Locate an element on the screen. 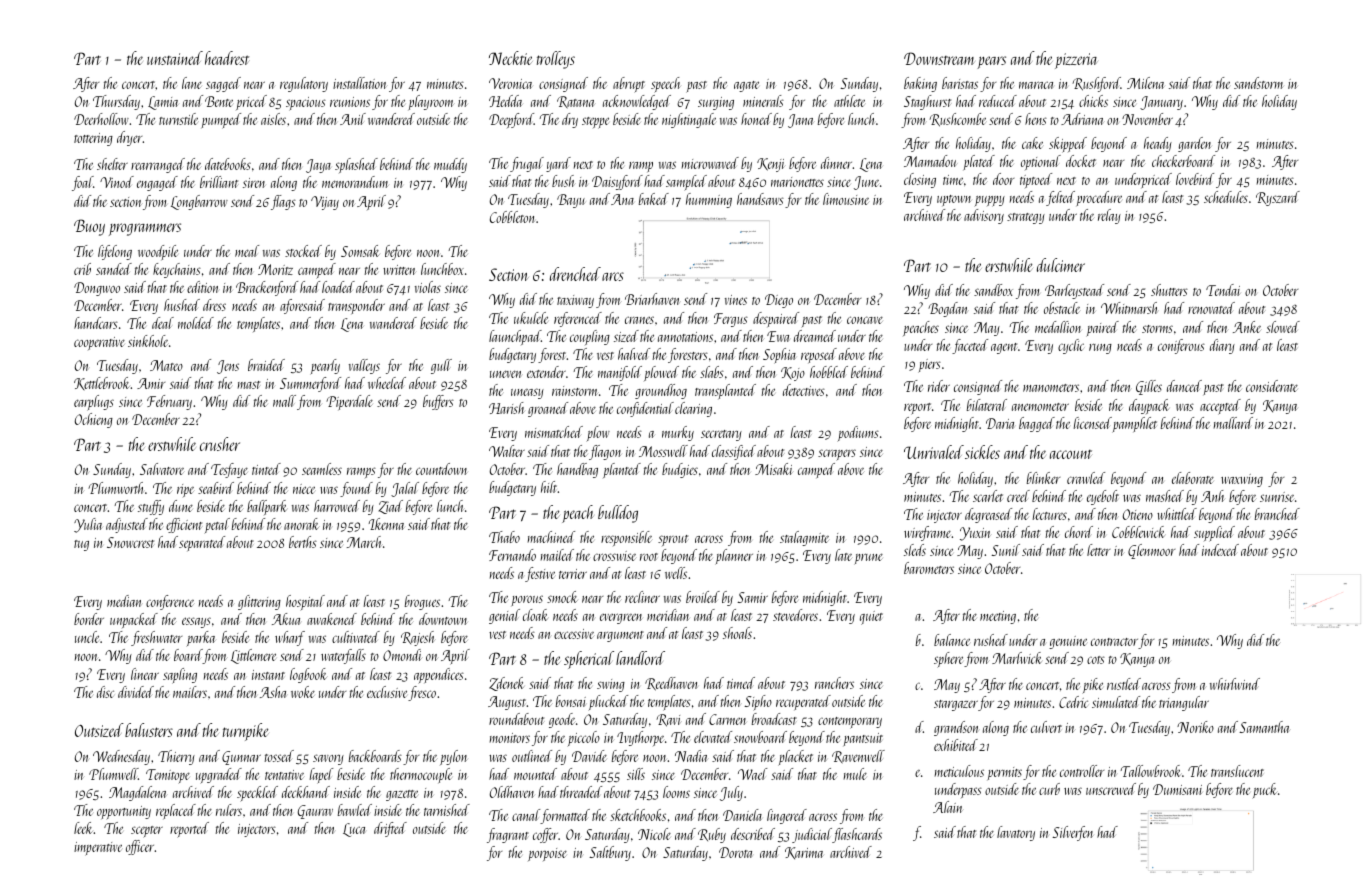  Luca is located at coordinates (354, 830).
